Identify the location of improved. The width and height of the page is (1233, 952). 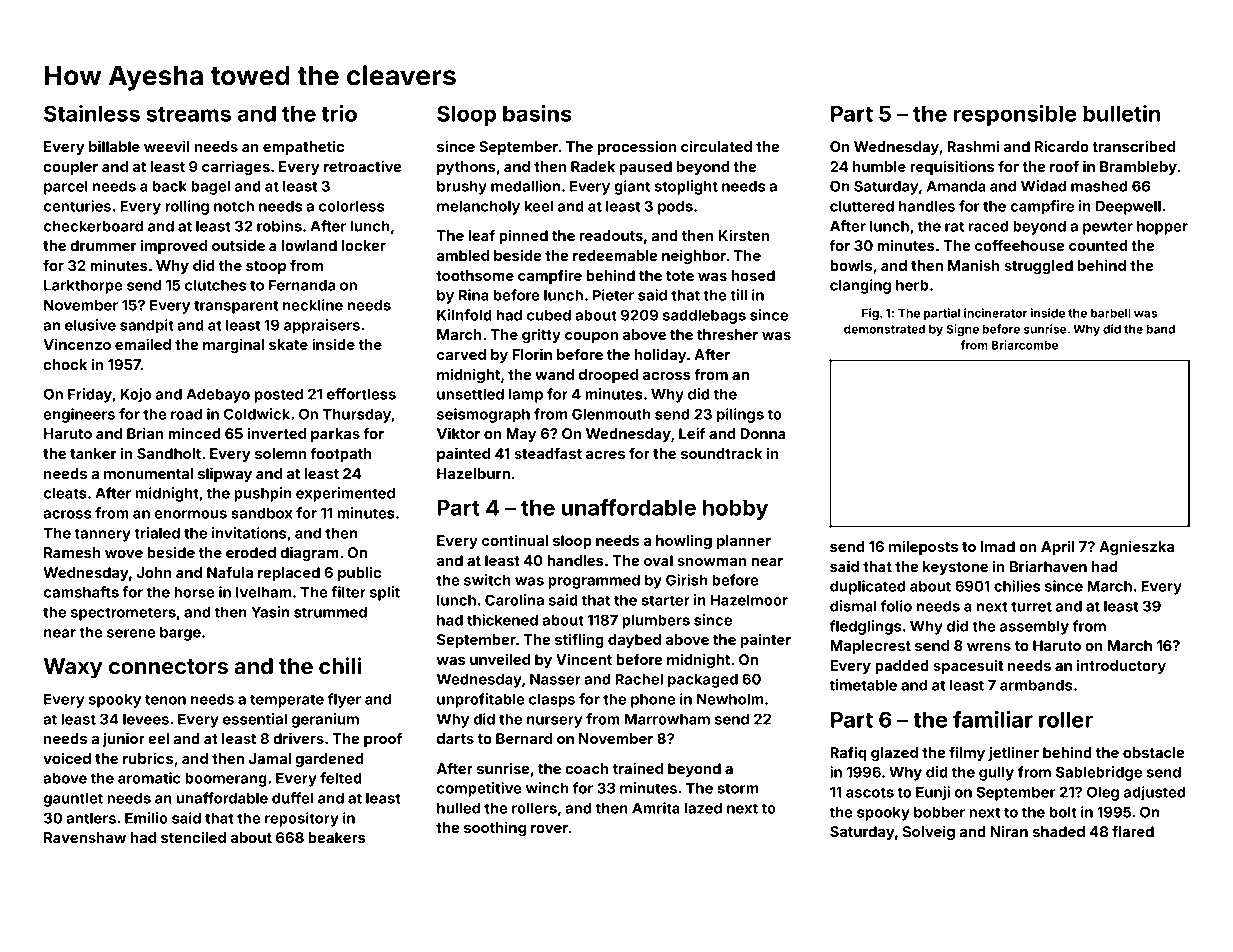
(174, 247).
